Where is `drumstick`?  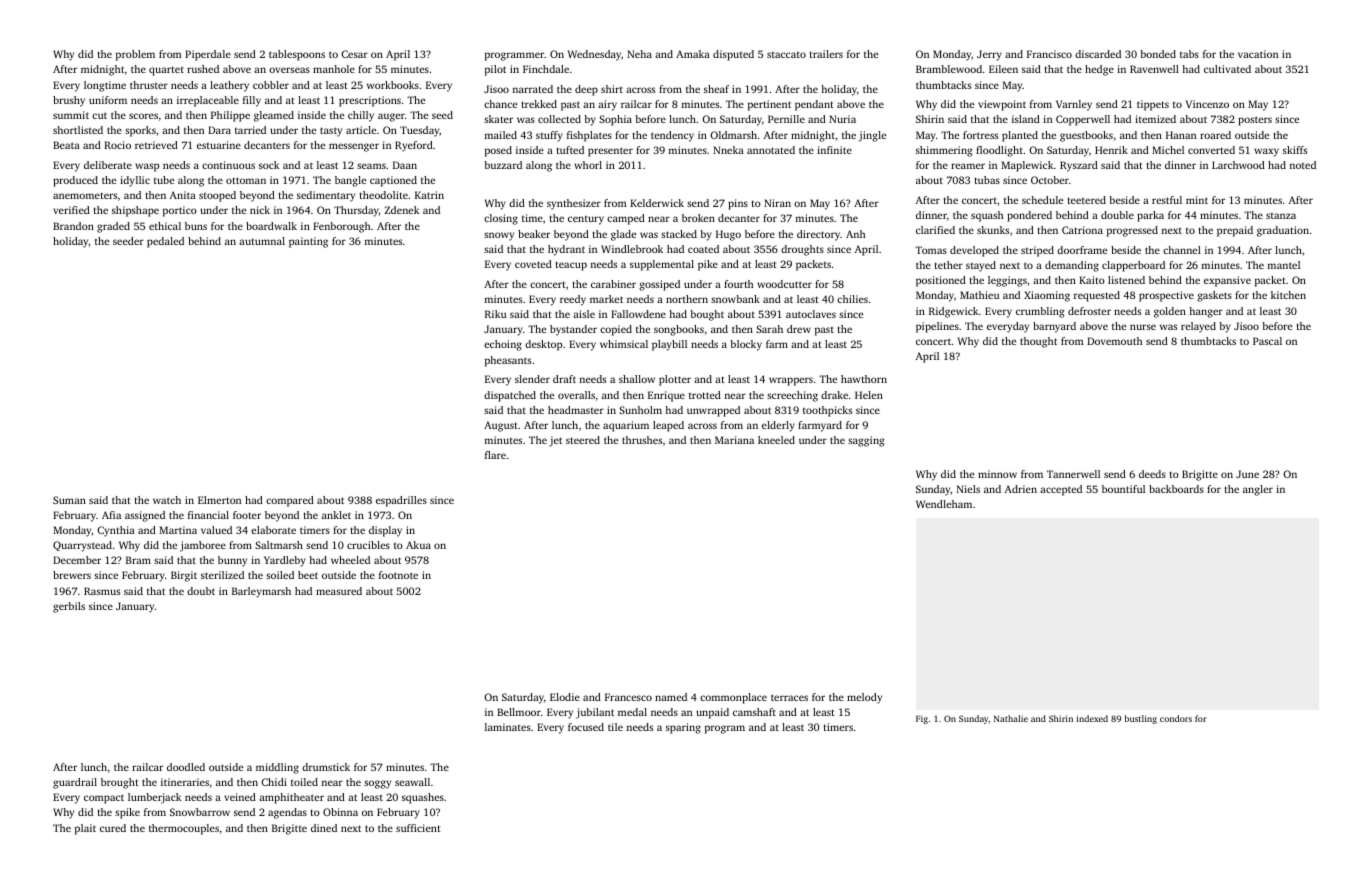 drumstick is located at coordinates (326, 767).
